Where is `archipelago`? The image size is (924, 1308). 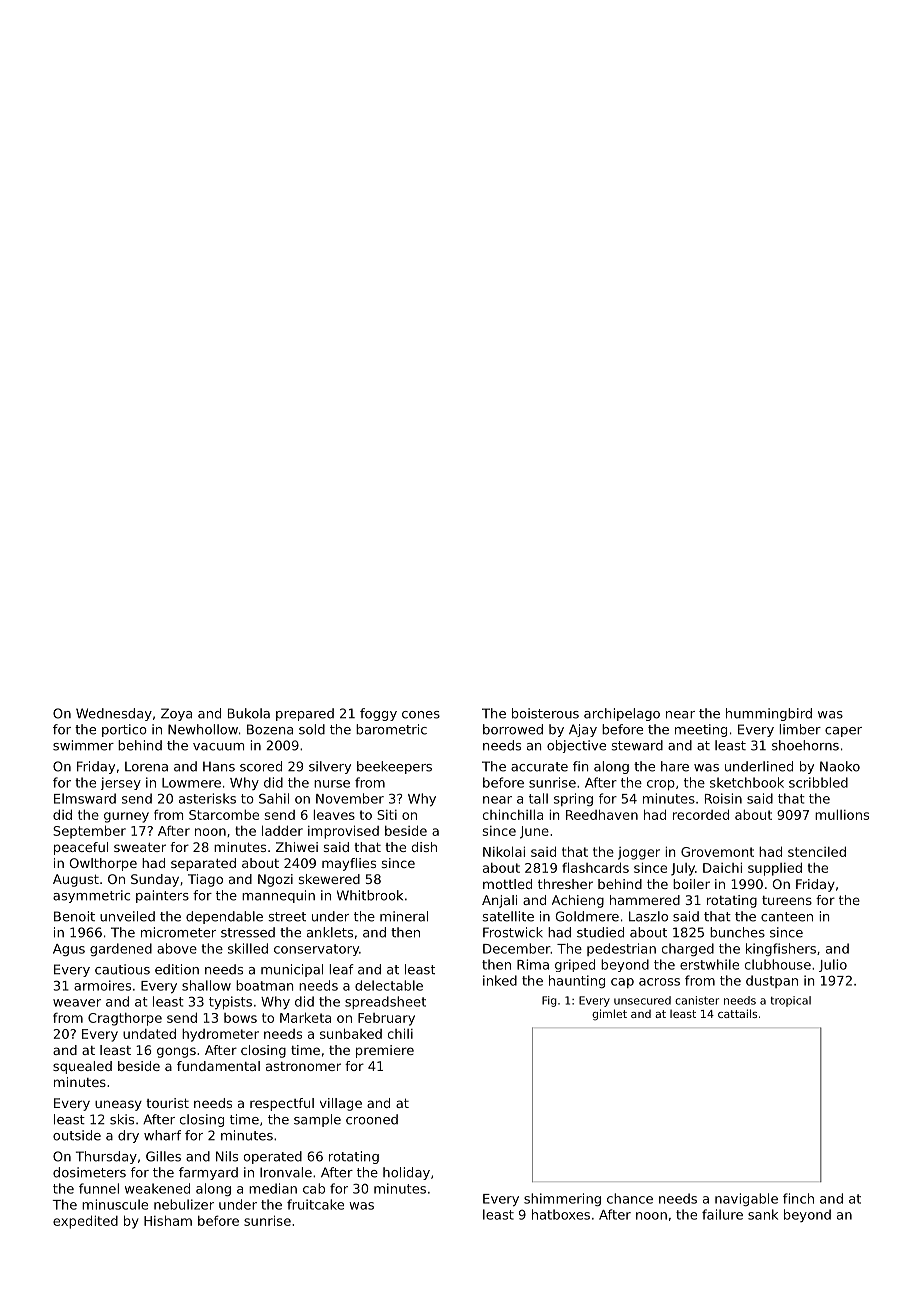 archipelago is located at coordinates (622, 714).
